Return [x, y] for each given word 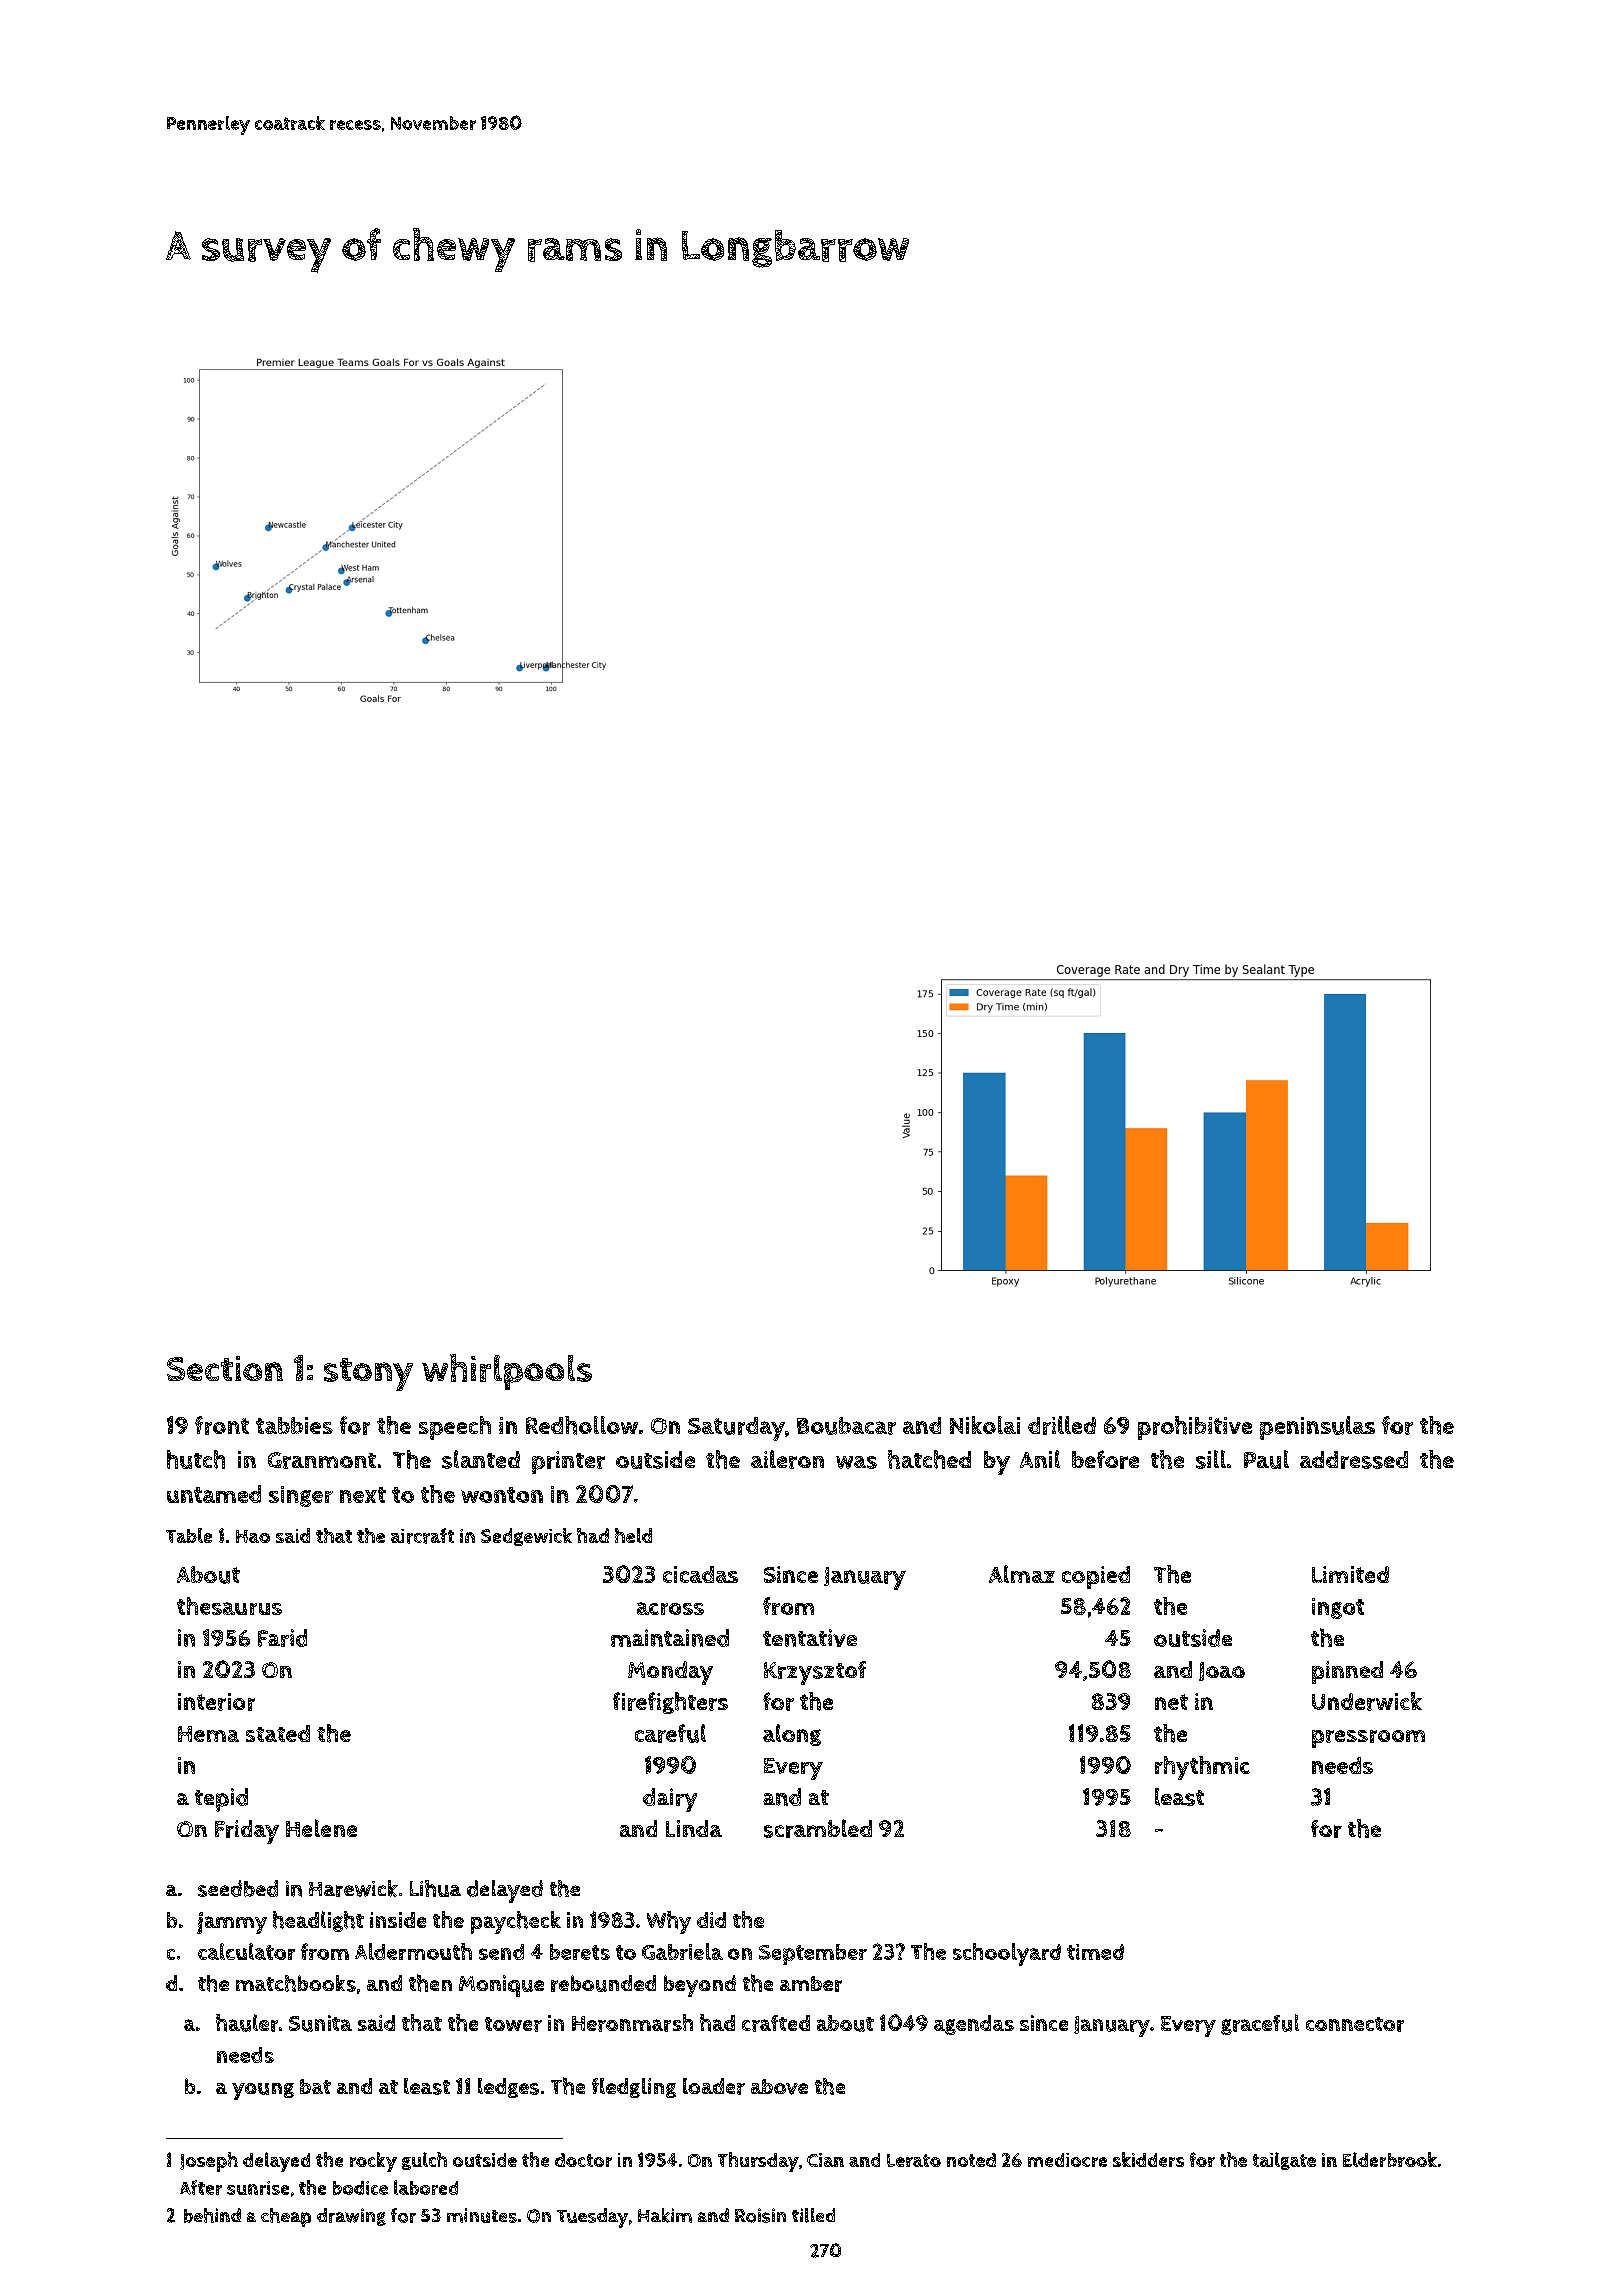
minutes [482, 2215]
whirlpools [507, 1372]
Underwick [1367, 1701]
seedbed [238, 1888]
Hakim [665, 2215]
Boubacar [846, 1426]
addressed [1354, 1460]
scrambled [818, 1828]
